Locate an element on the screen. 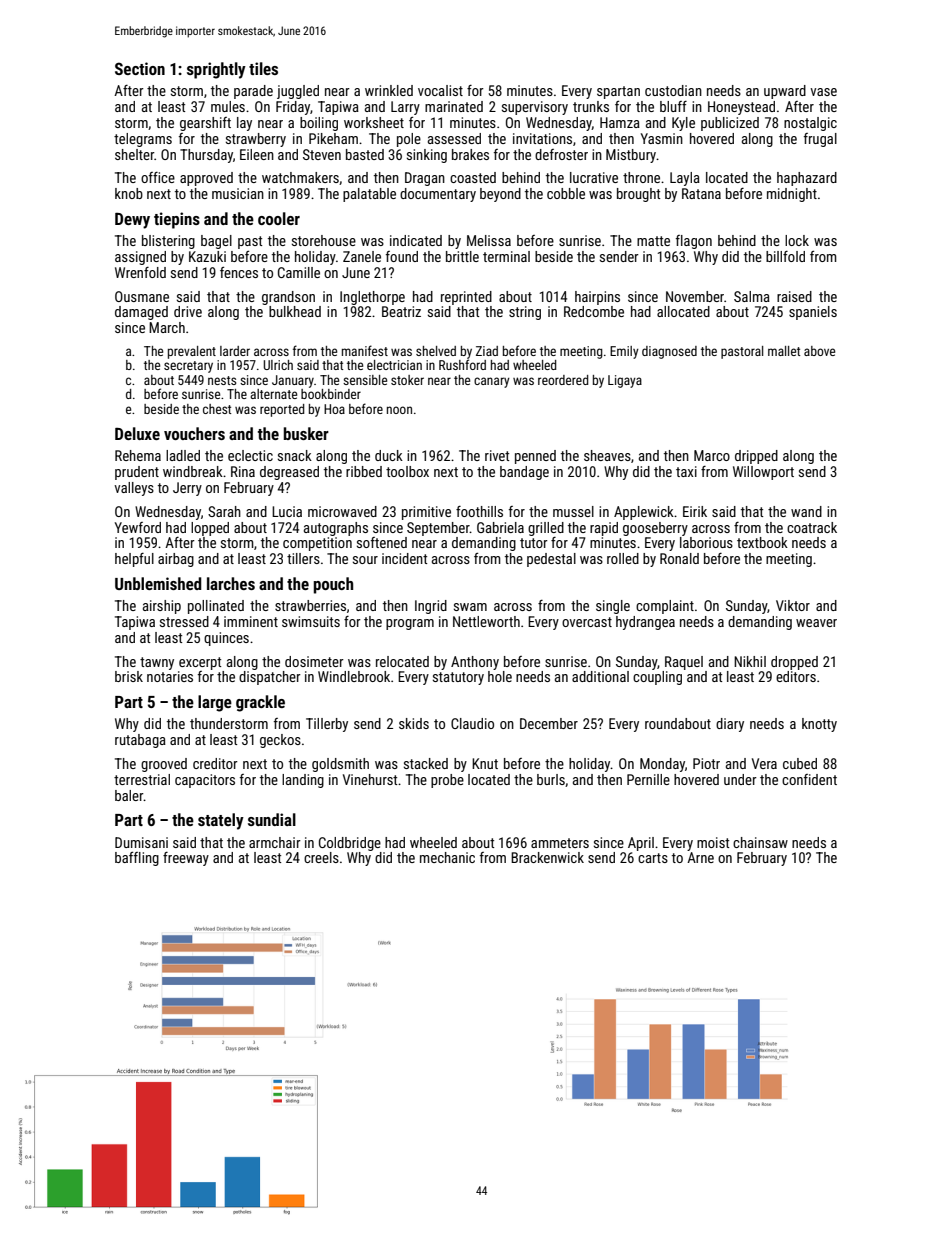 This screenshot has height=1233, width=952. Beatriz is located at coordinates (401, 311).
